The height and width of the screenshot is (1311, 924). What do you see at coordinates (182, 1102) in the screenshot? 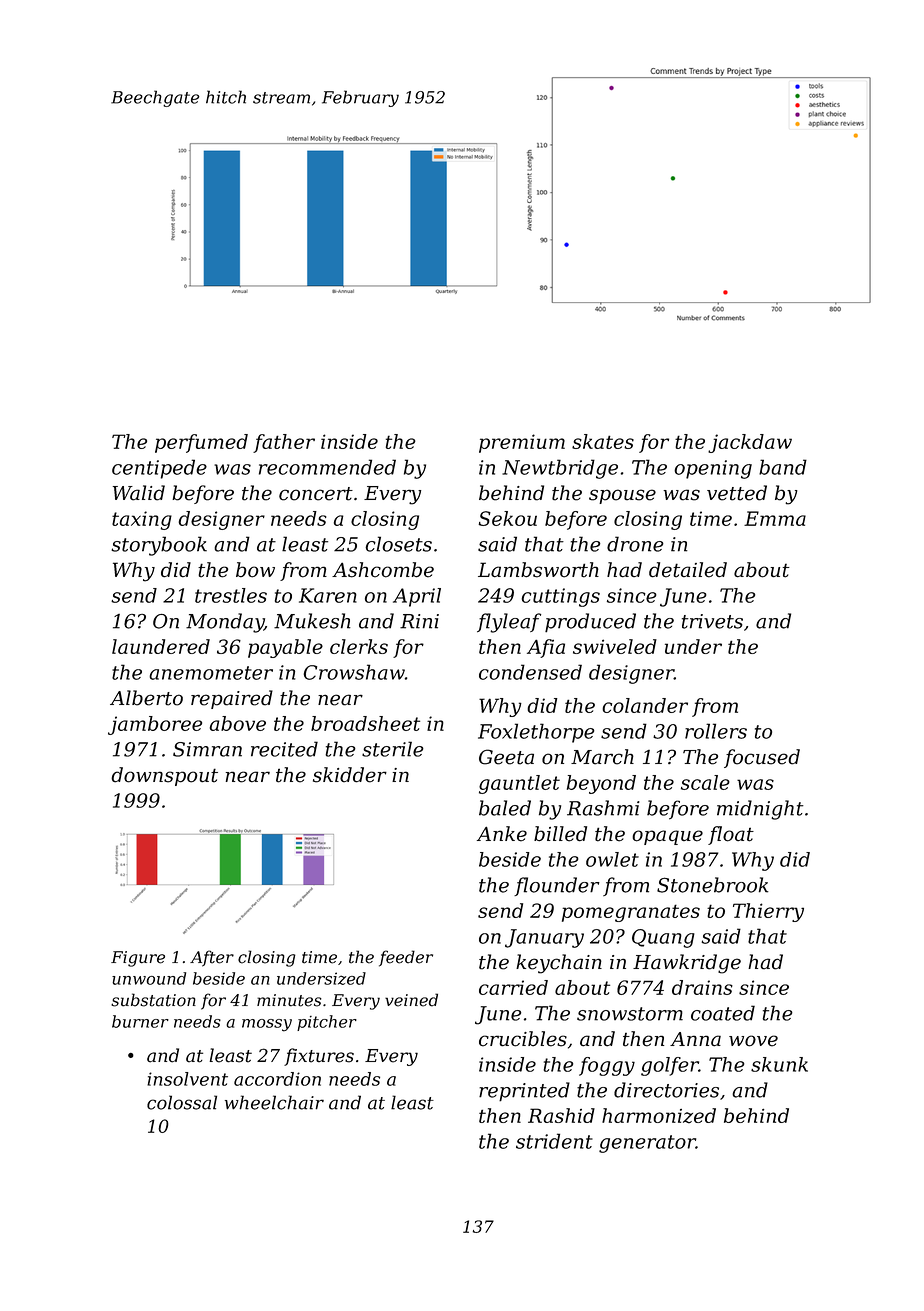
I see `colossal` at bounding box center [182, 1102].
